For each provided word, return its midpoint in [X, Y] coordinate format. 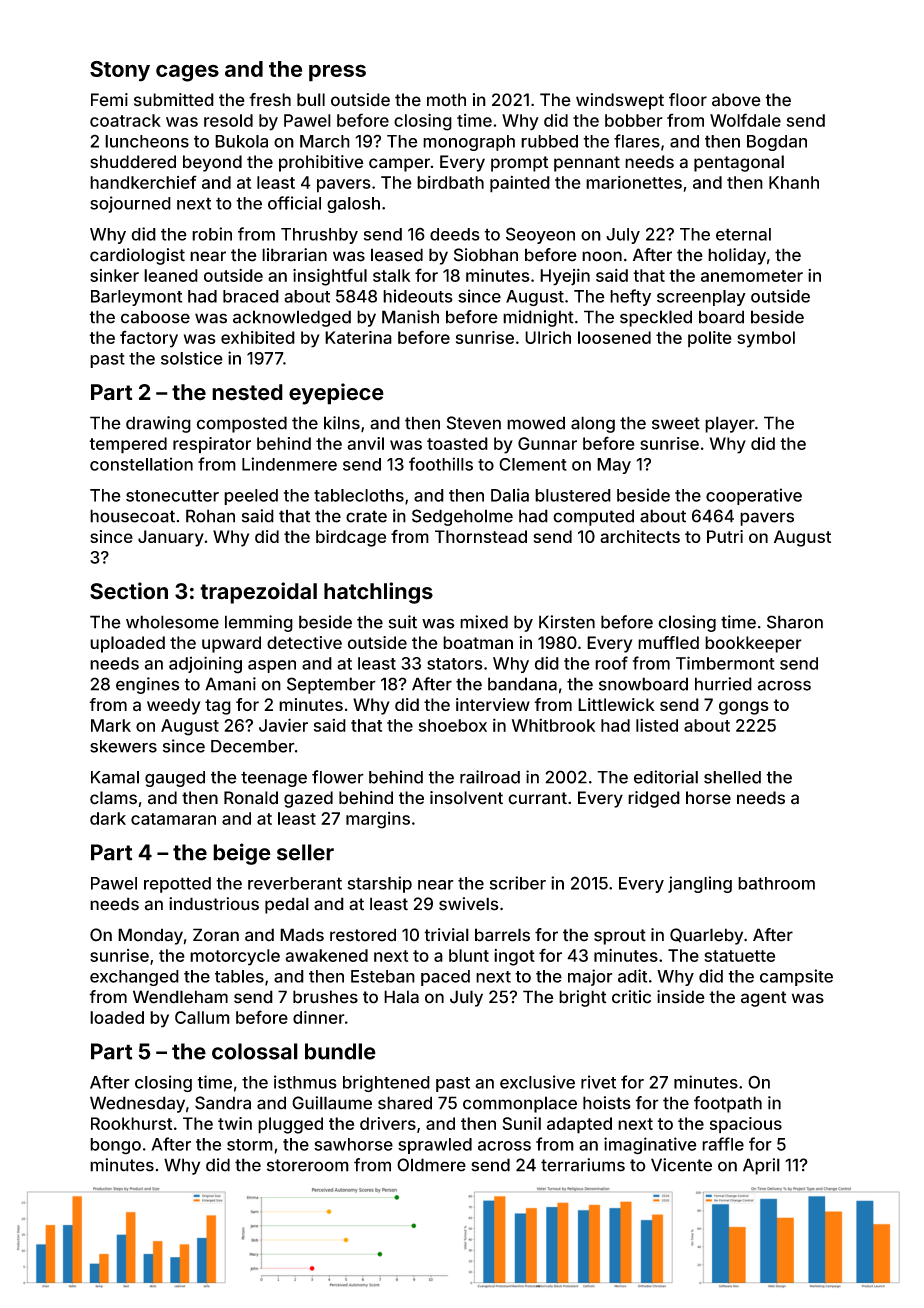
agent [763, 999]
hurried [723, 684]
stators [455, 664]
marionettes [634, 182]
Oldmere [431, 1165]
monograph [469, 143]
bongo [115, 1146]
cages [187, 73]
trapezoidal [258, 593]
